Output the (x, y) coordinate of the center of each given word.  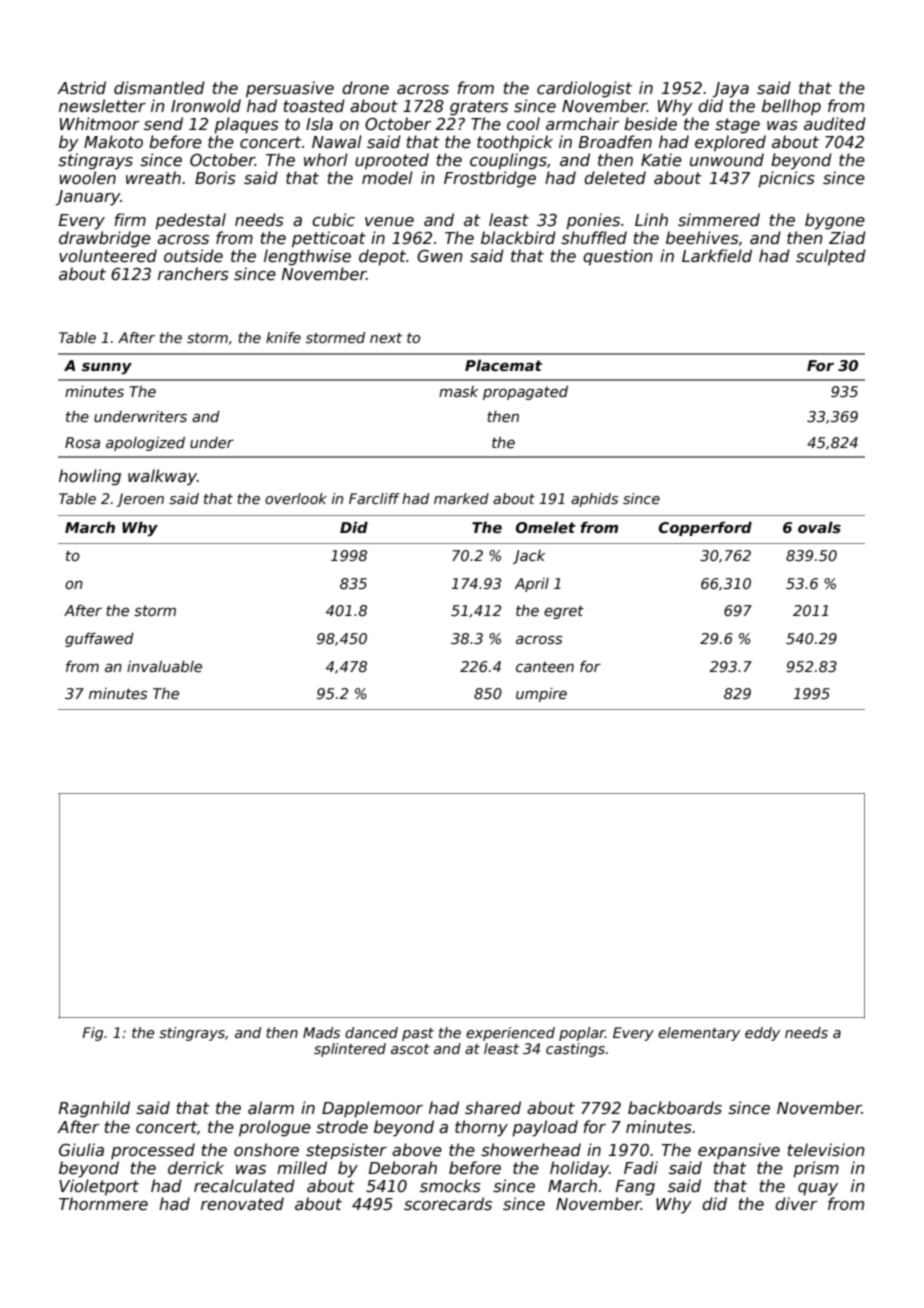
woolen (87, 177)
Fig (92, 1034)
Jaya (730, 90)
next (386, 338)
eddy (762, 1034)
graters (479, 108)
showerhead (531, 1150)
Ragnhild (94, 1109)
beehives (702, 238)
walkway (162, 477)
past (418, 1034)
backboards (675, 1108)
